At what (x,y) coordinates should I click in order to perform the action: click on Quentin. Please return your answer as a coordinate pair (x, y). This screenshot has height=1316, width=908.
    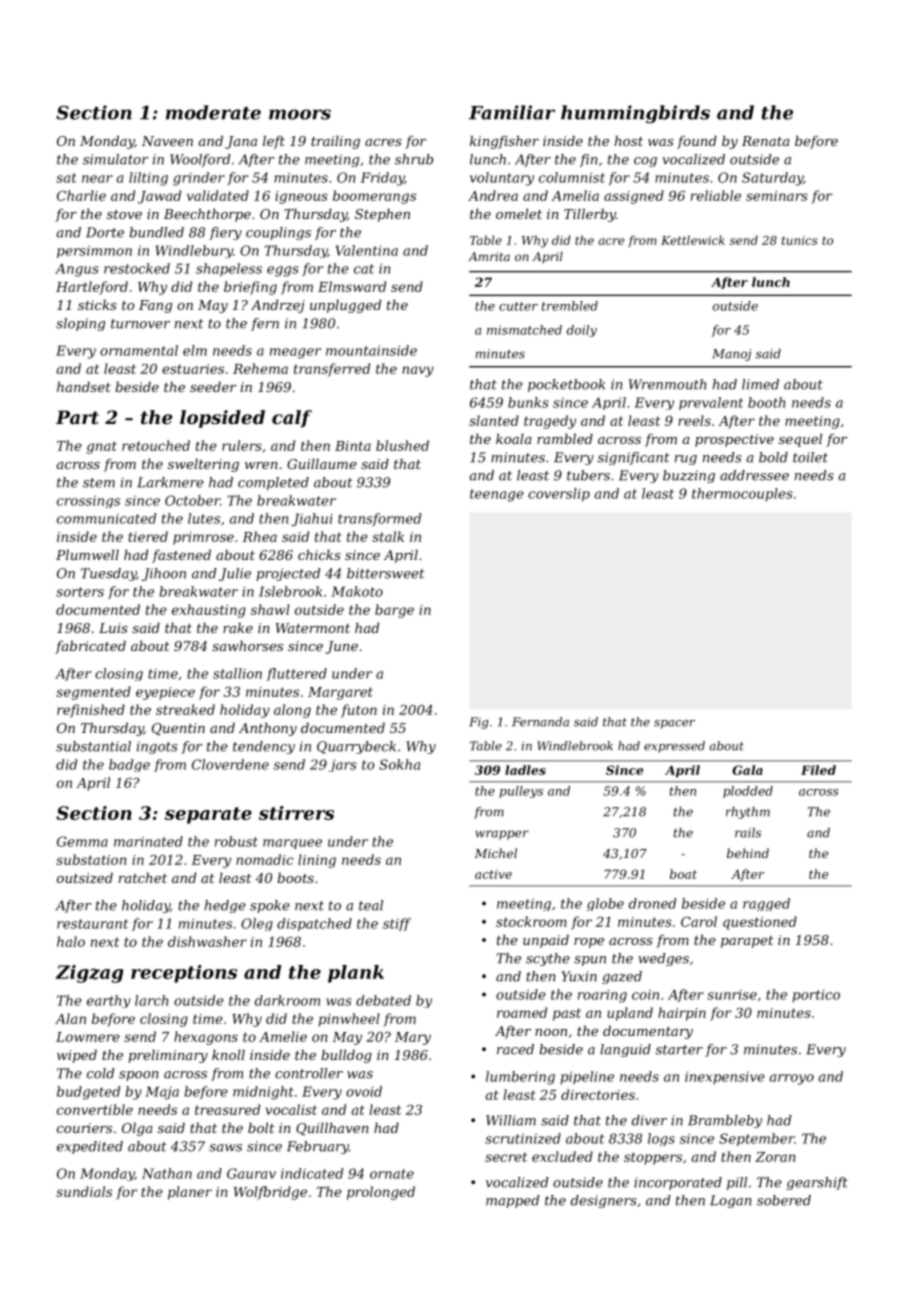
    Looking at the image, I should click on (178, 729).
